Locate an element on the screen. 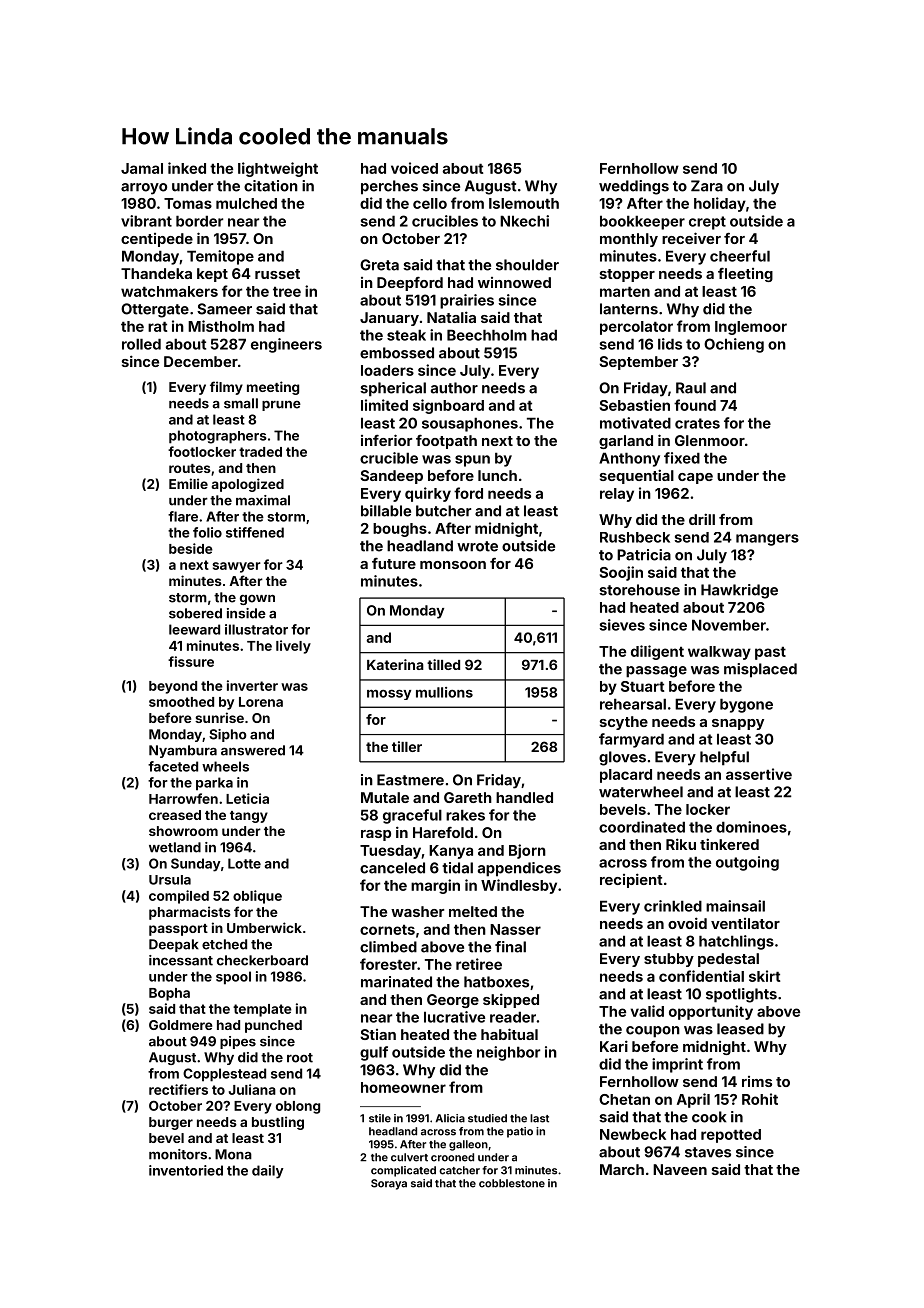  ventilator is located at coordinates (745, 923).
